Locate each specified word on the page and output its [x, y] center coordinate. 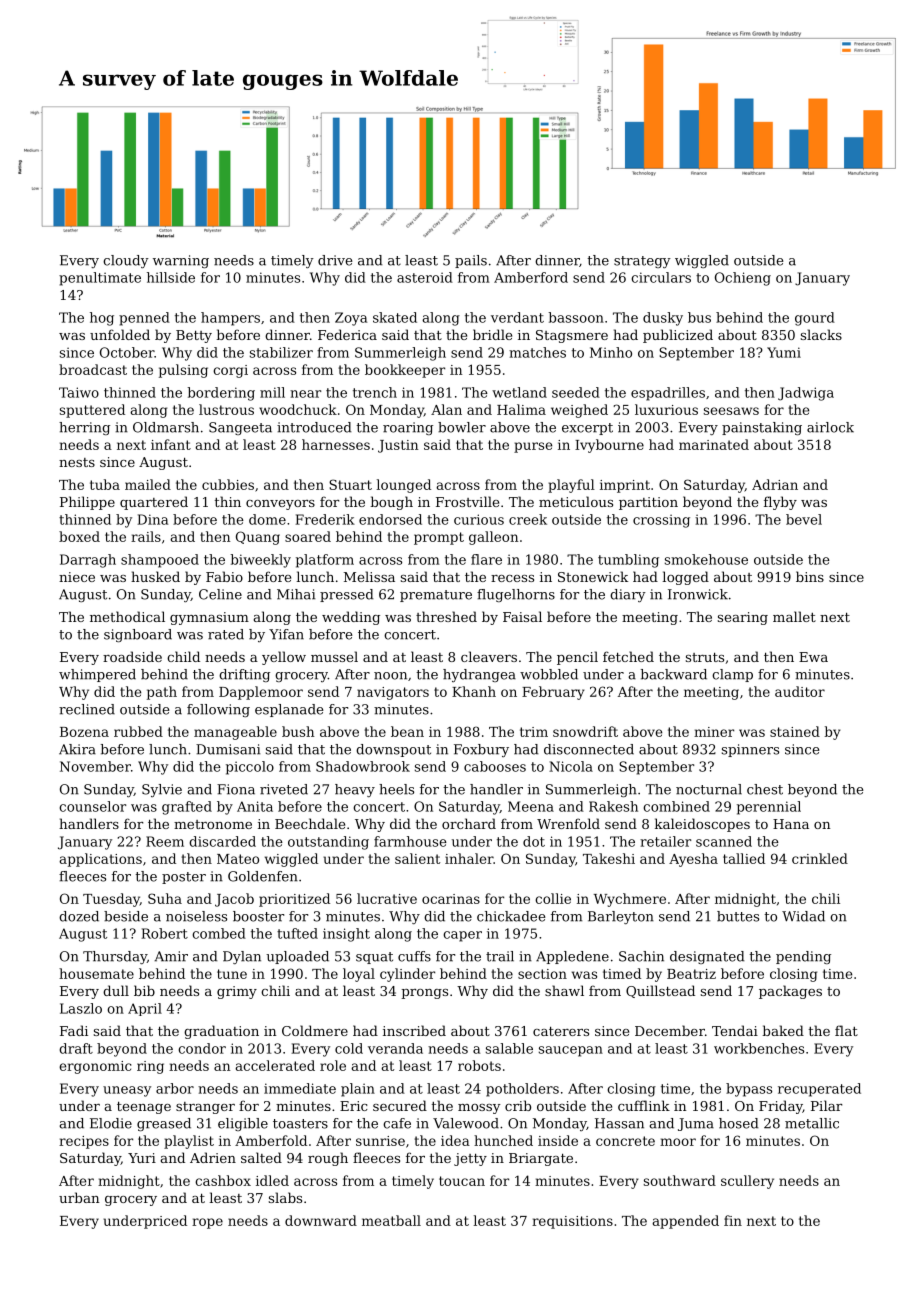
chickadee [511, 916]
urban [79, 1197]
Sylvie [162, 790]
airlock [830, 427]
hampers [230, 319]
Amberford [531, 277]
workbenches [759, 1048]
